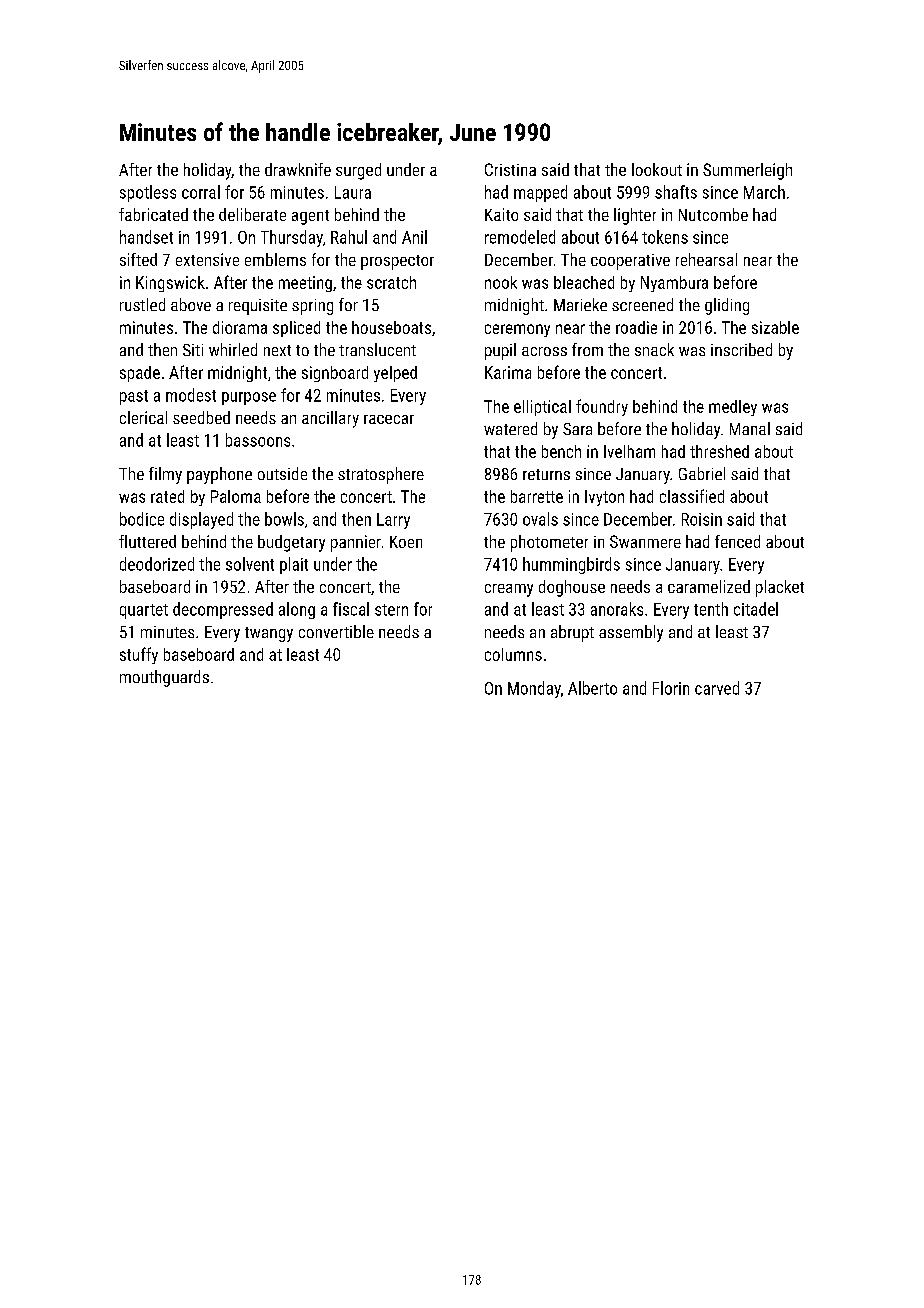  I want to click on solvent, so click(250, 564).
